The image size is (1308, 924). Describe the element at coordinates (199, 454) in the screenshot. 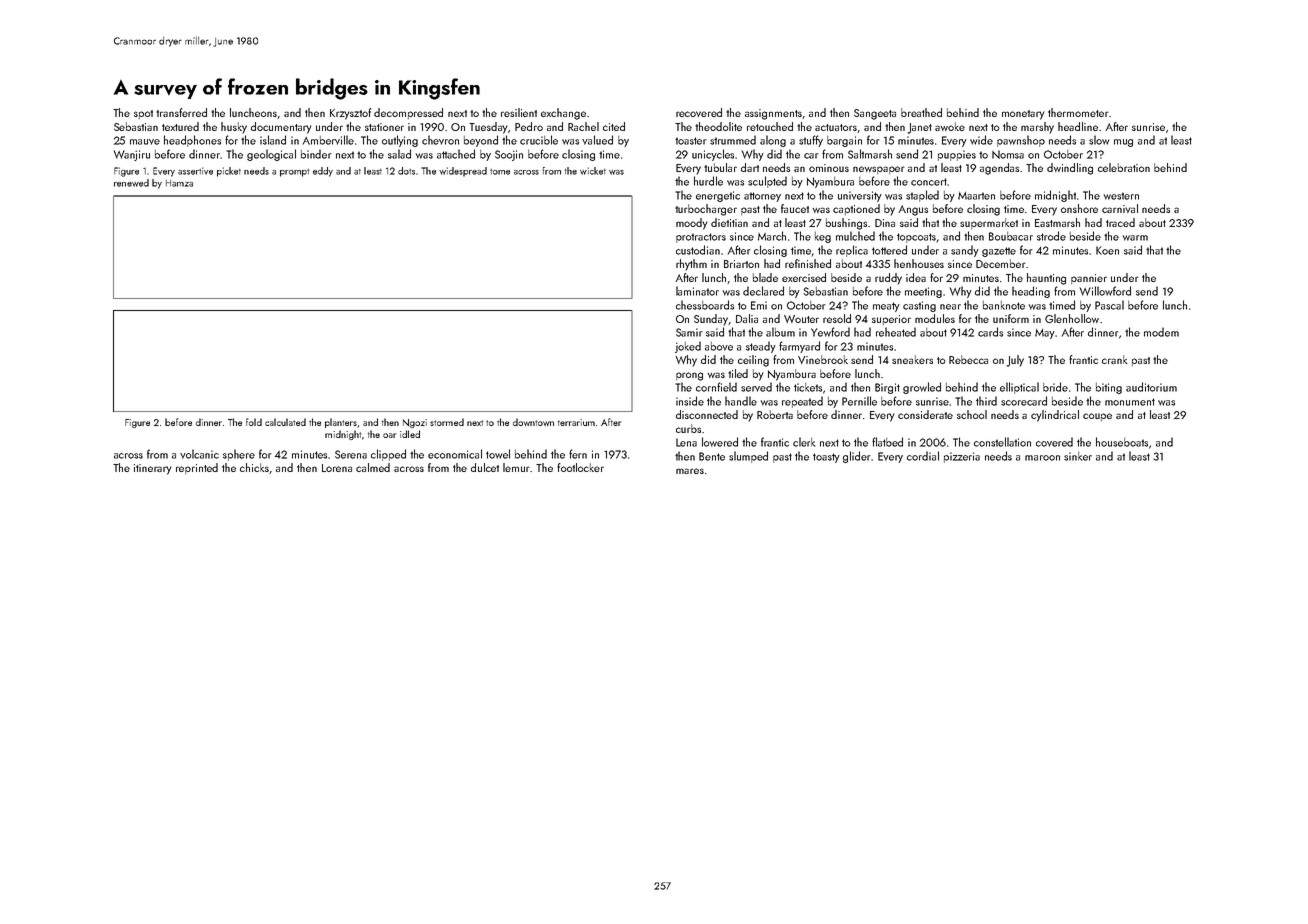

I see `volcanic` at that location.
